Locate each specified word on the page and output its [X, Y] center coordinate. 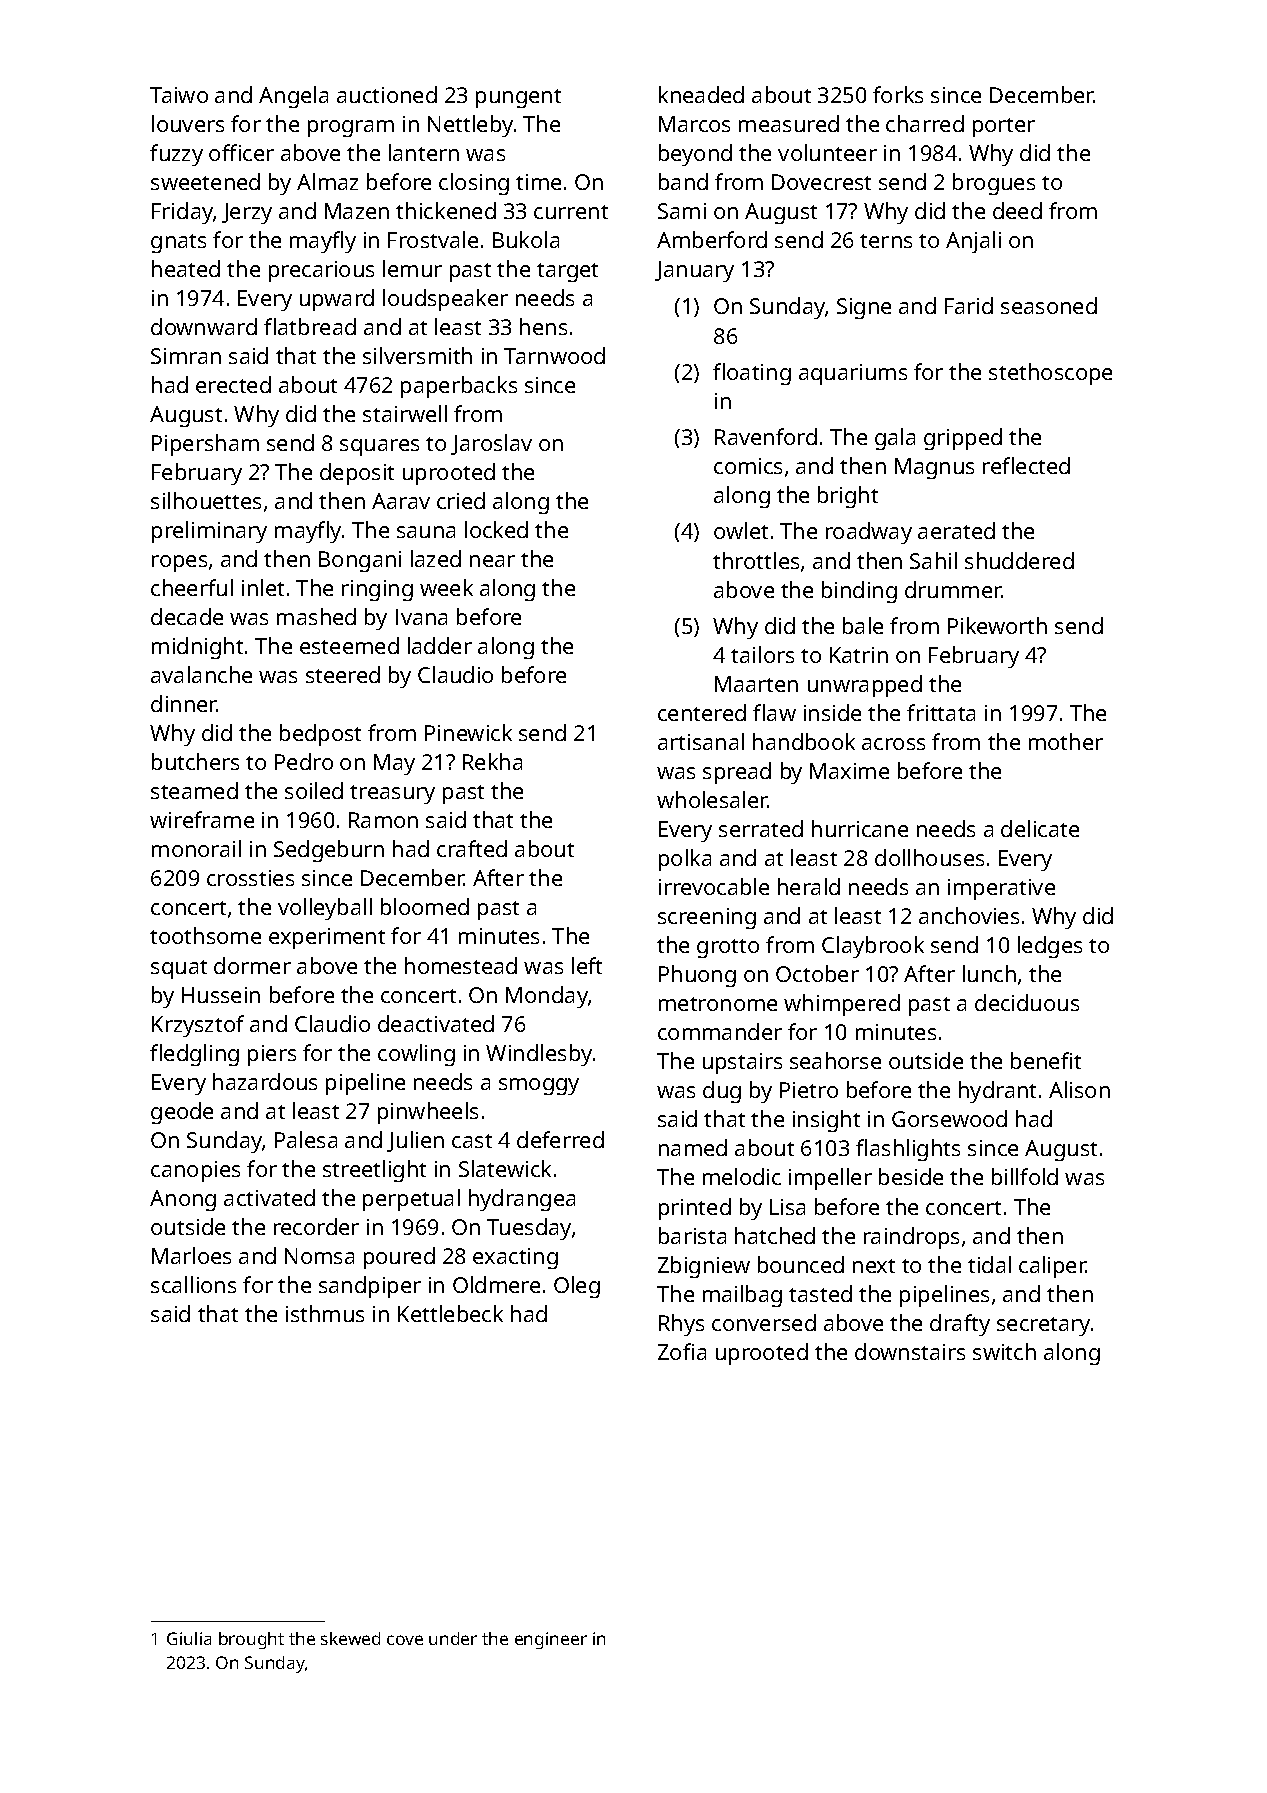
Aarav [401, 501]
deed [1017, 210]
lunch [989, 973]
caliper [1052, 1267]
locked [496, 529]
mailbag [742, 1296]
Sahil [933, 560]
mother [1066, 741]
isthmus [325, 1313]
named [693, 1147]
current [571, 212]
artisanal [701, 741]
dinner [184, 703]
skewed [350, 1638]
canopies [195, 1171]
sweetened [205, 181]
